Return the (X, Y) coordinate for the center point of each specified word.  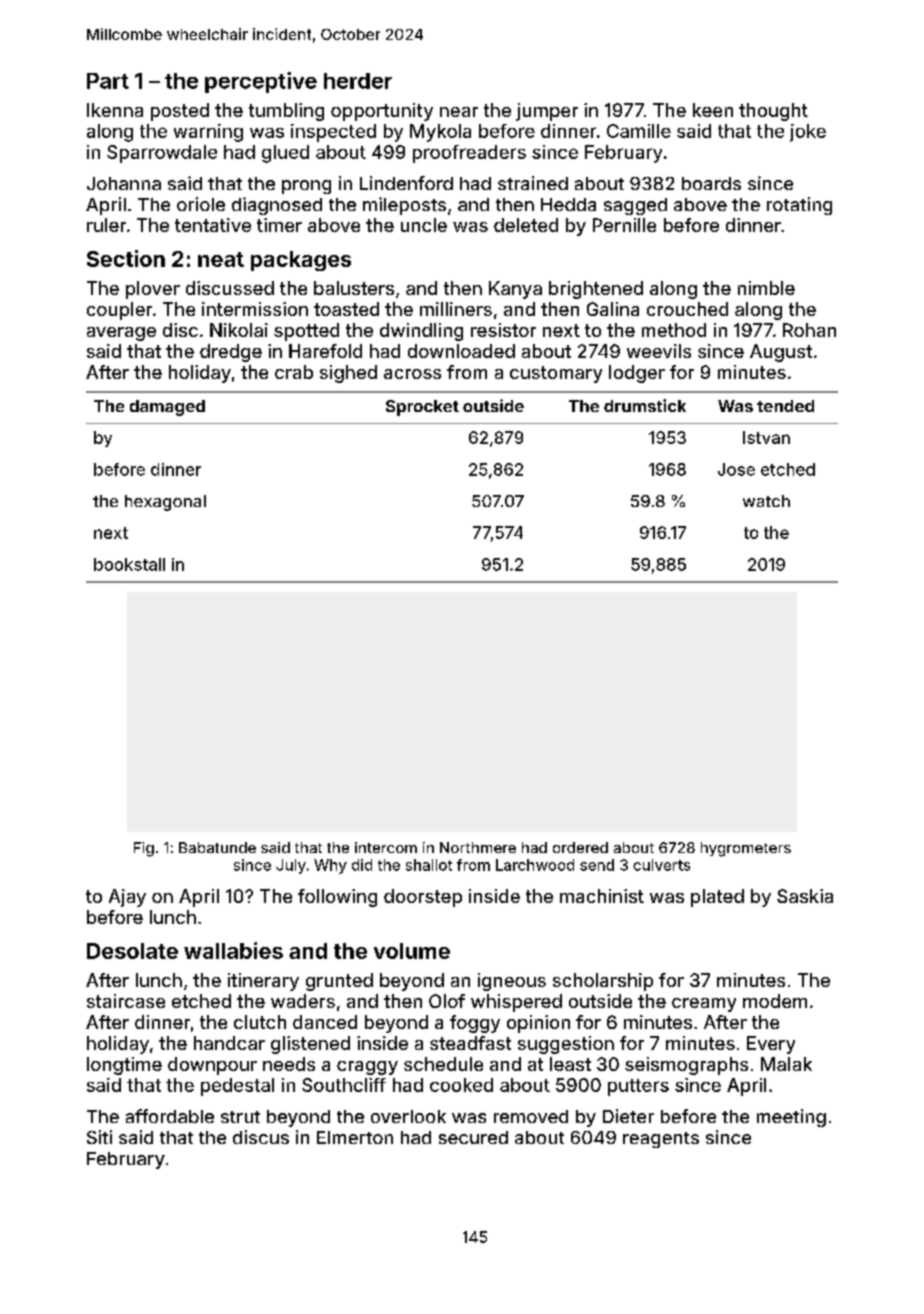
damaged (167, 408)
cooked (461, 1085)
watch (766, 501)
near (459, 112)
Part (108, 81)
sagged (635, 206)
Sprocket (422, 408)
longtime (124, 1066)
